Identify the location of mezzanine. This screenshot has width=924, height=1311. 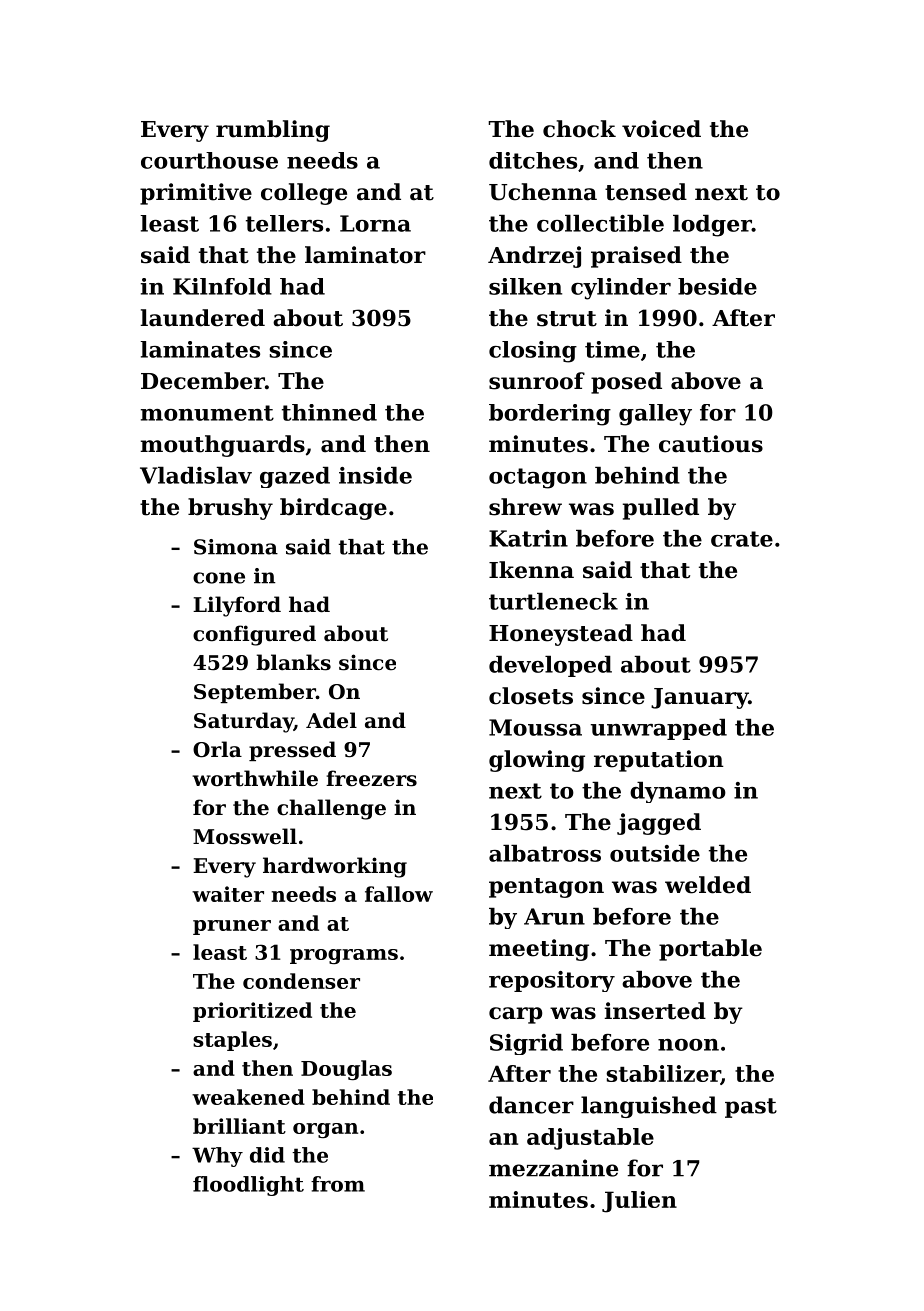
(553, 1168).
